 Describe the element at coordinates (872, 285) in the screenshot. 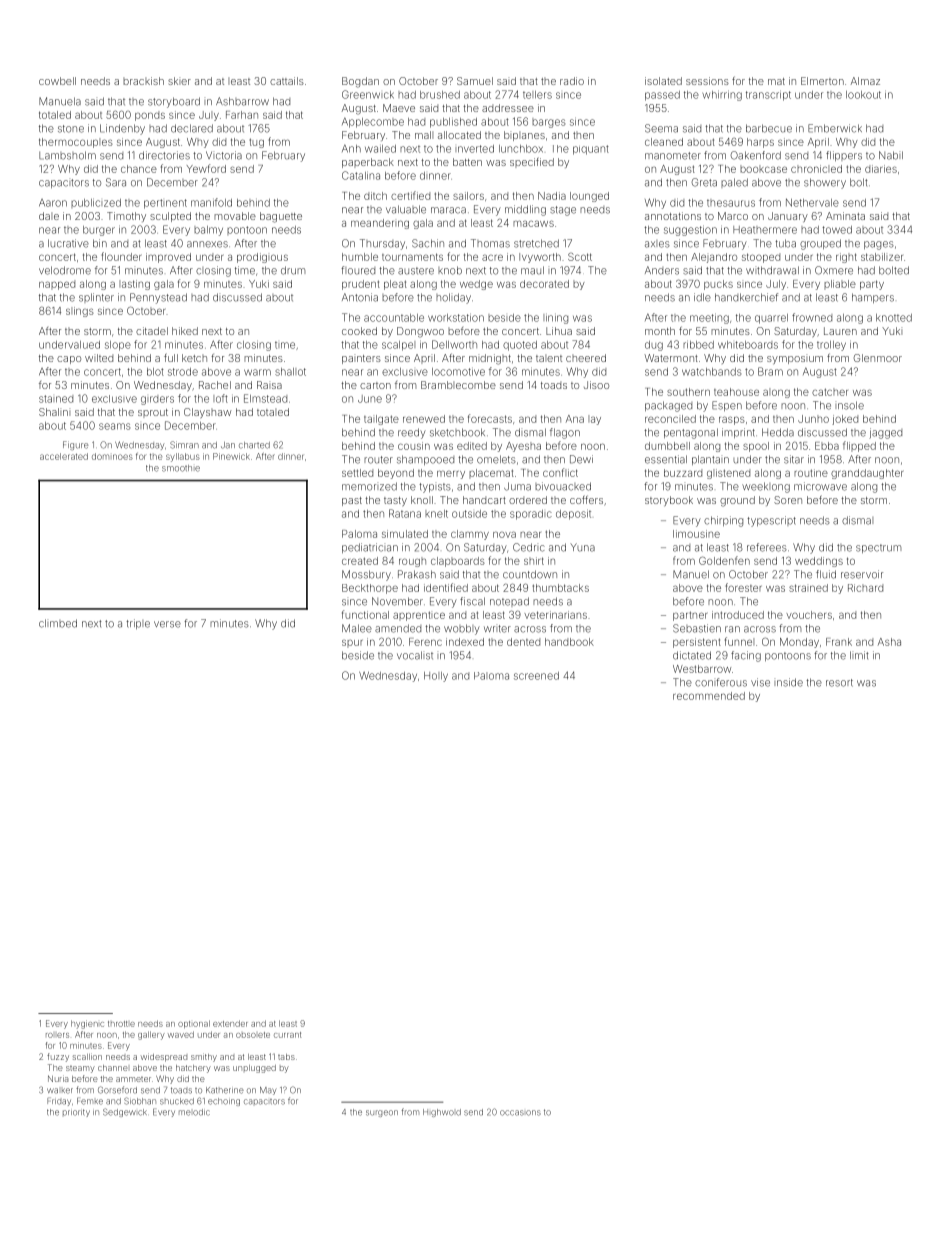

I see `party` at that location.
